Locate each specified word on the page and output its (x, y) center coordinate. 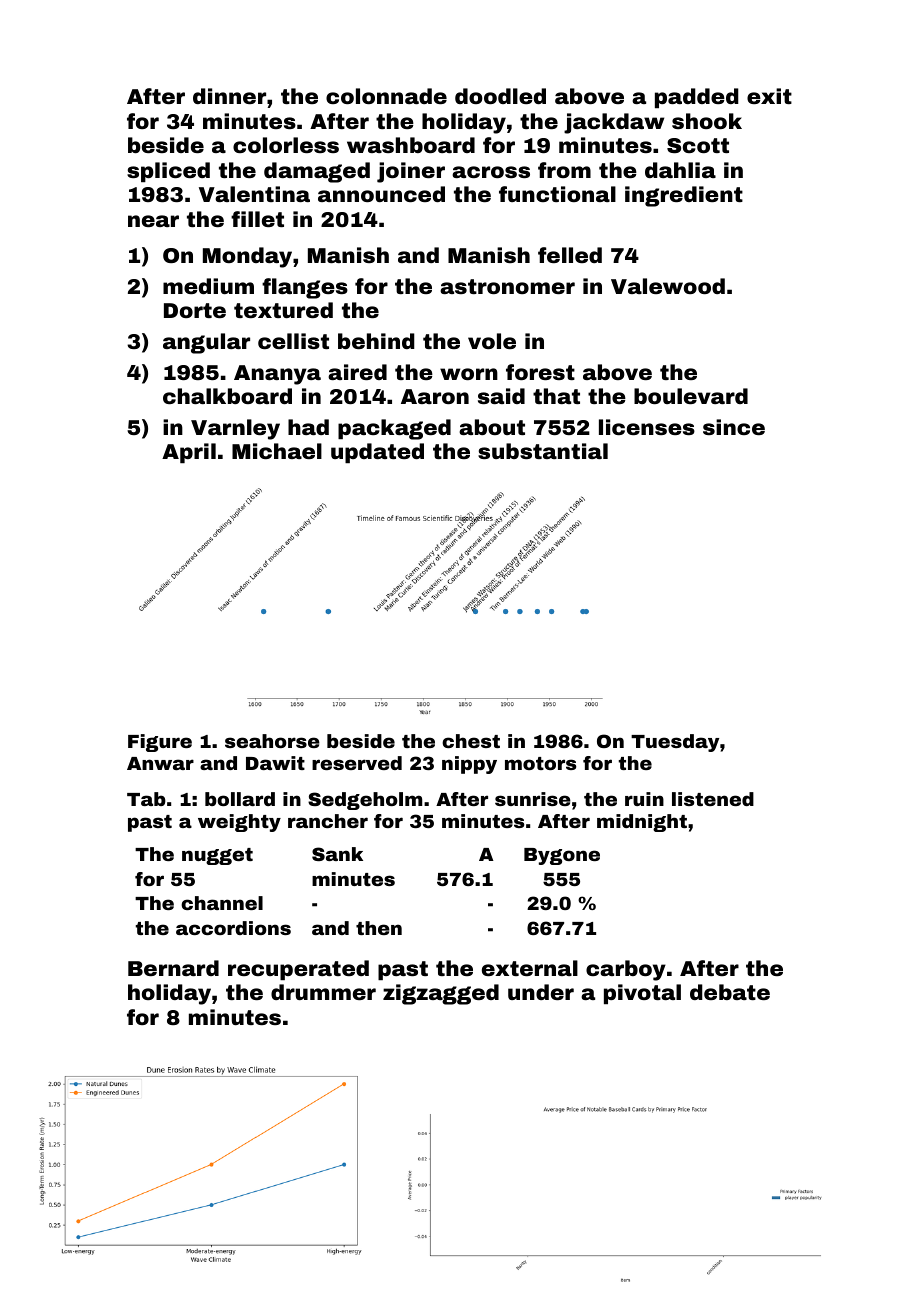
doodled (500, 96)
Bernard (173, 968)
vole (492, 341)
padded (697, 98)
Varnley (235, 429)
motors (540, 763)
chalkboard (227, 396)
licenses (647, 427)
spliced (168, 172)
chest (471, 741)
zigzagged (441, 994)
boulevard (691, 396)
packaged (394, 429)
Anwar (160, 763)
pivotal (642, 994)
